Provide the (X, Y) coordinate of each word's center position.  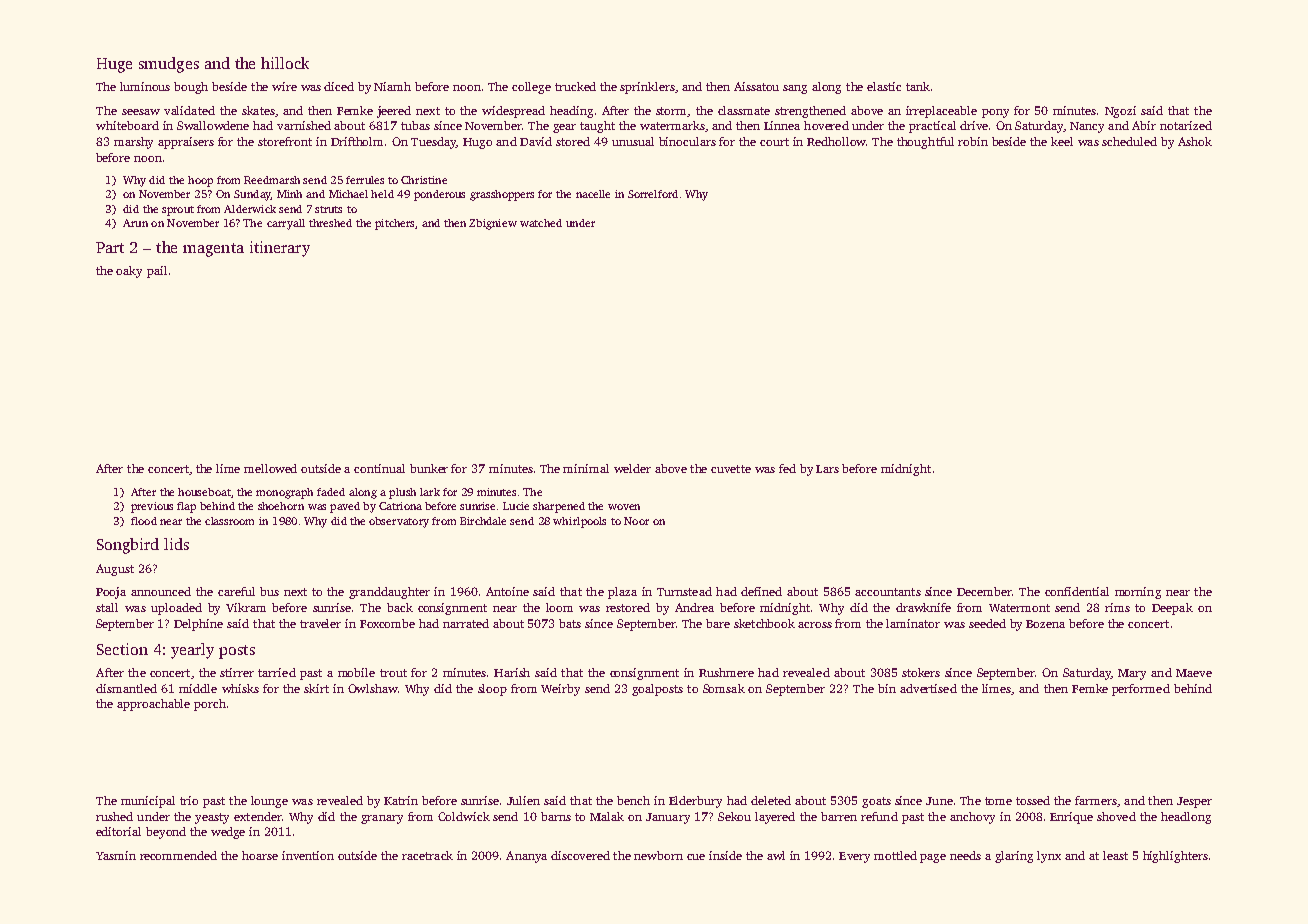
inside (725, 855)
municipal (148, 802)
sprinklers (647, 88)
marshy (133, 143)
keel (1062, 141)
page (933, 858)
